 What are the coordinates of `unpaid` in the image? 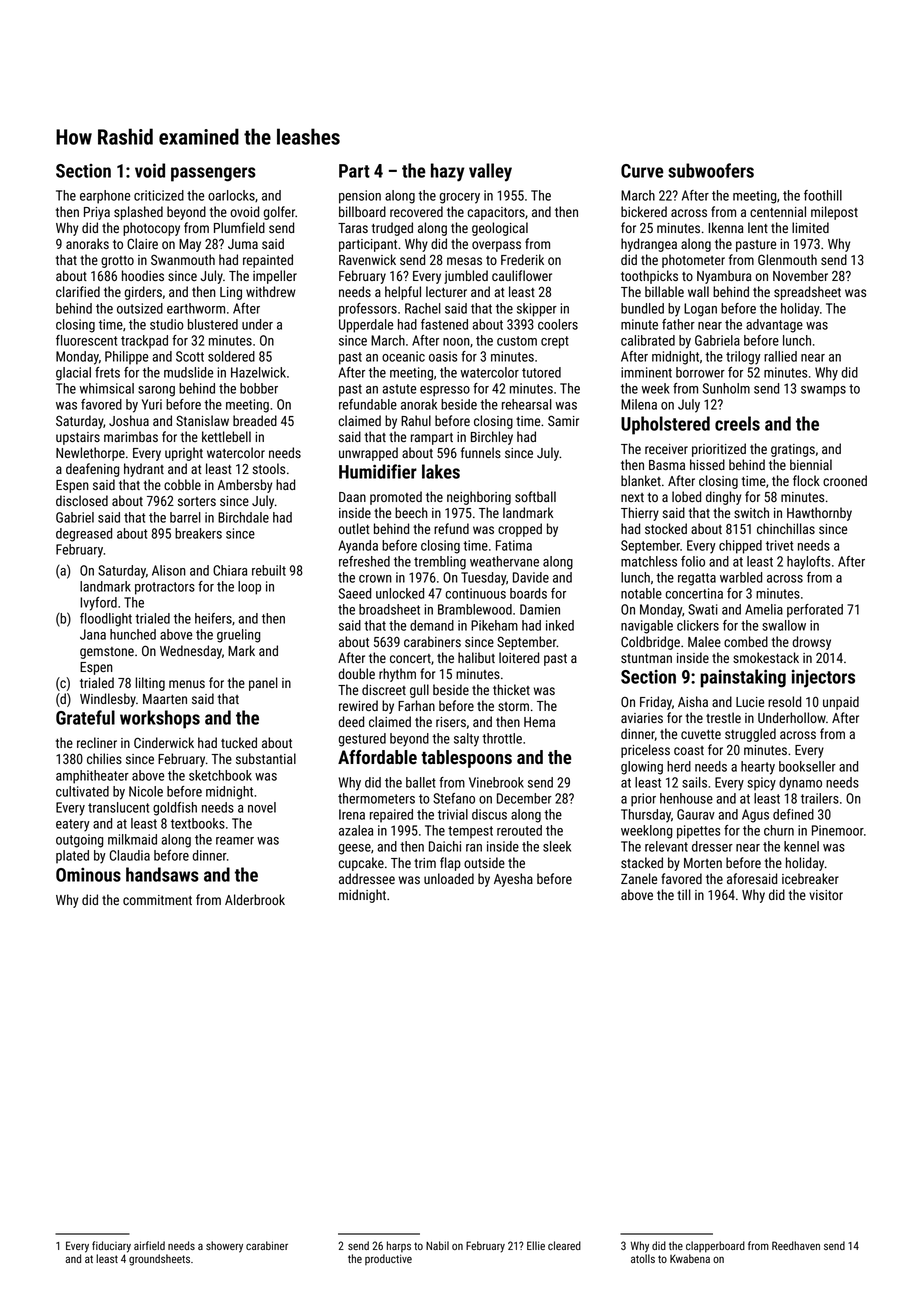 It's located at (841, 703).
